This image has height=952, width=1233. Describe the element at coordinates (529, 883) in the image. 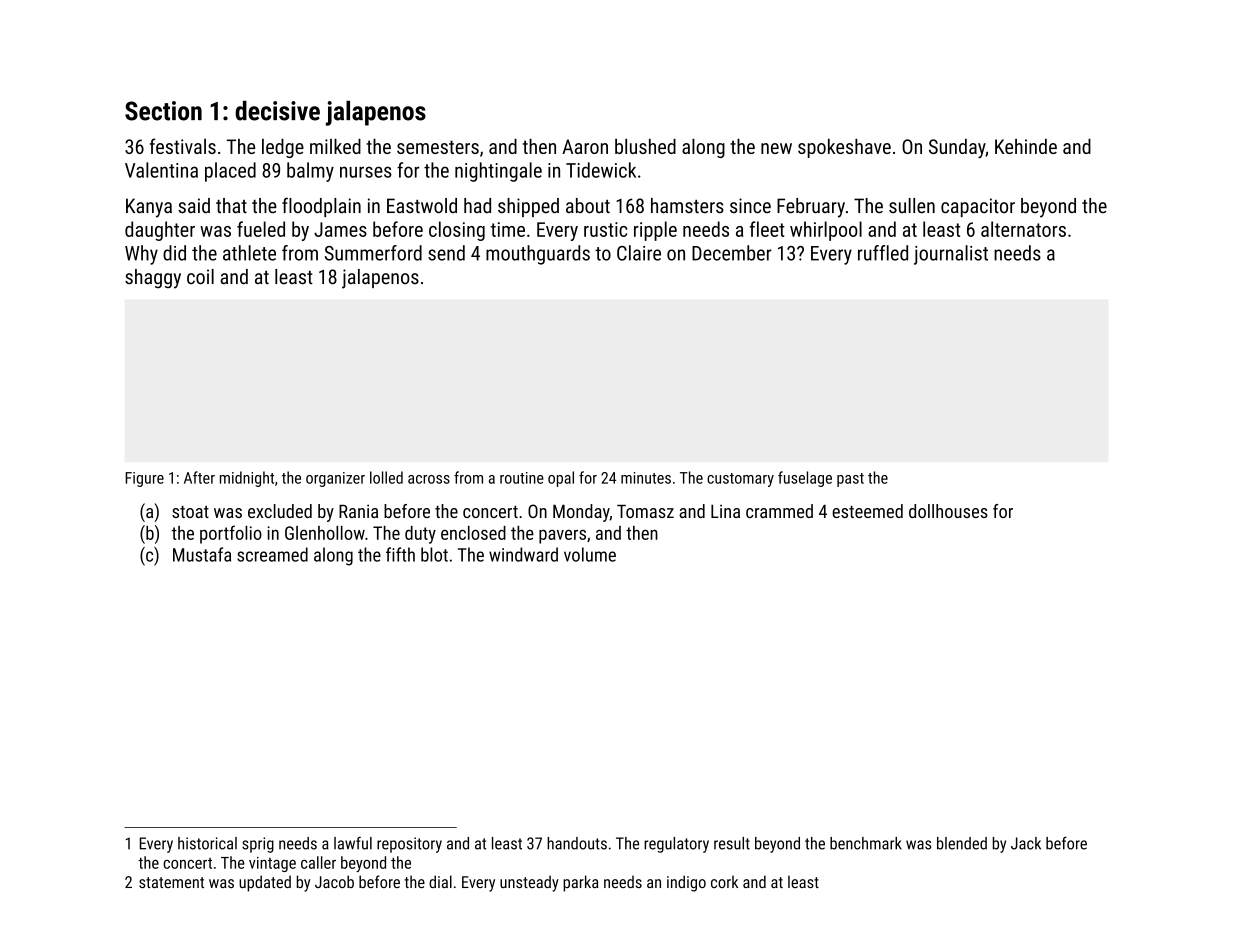

I see `unsteady` at that location.
